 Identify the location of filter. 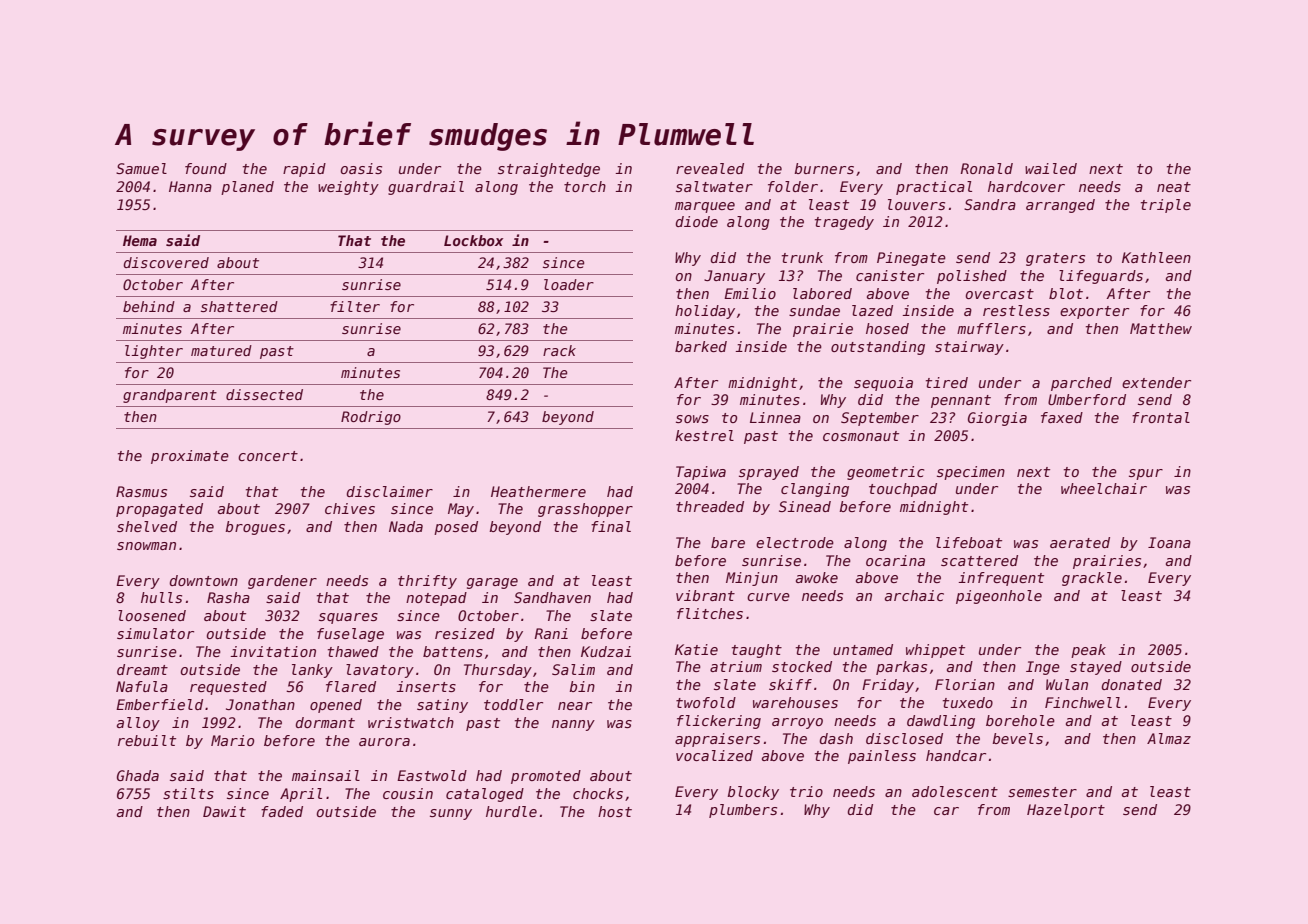
(355, 306).
